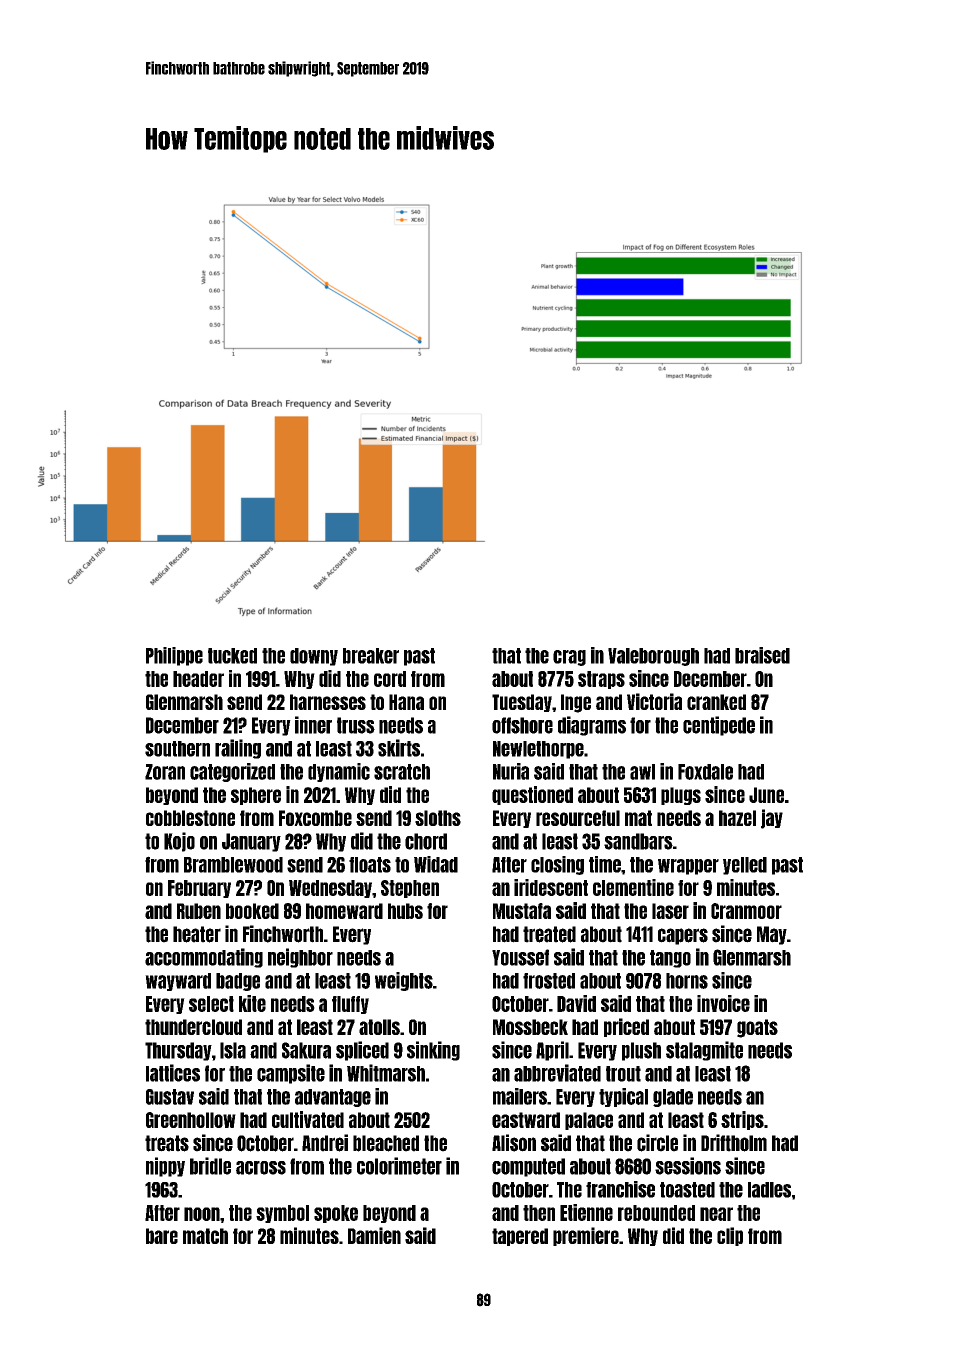  I want to click on Andrei, so click(325, 1143).
